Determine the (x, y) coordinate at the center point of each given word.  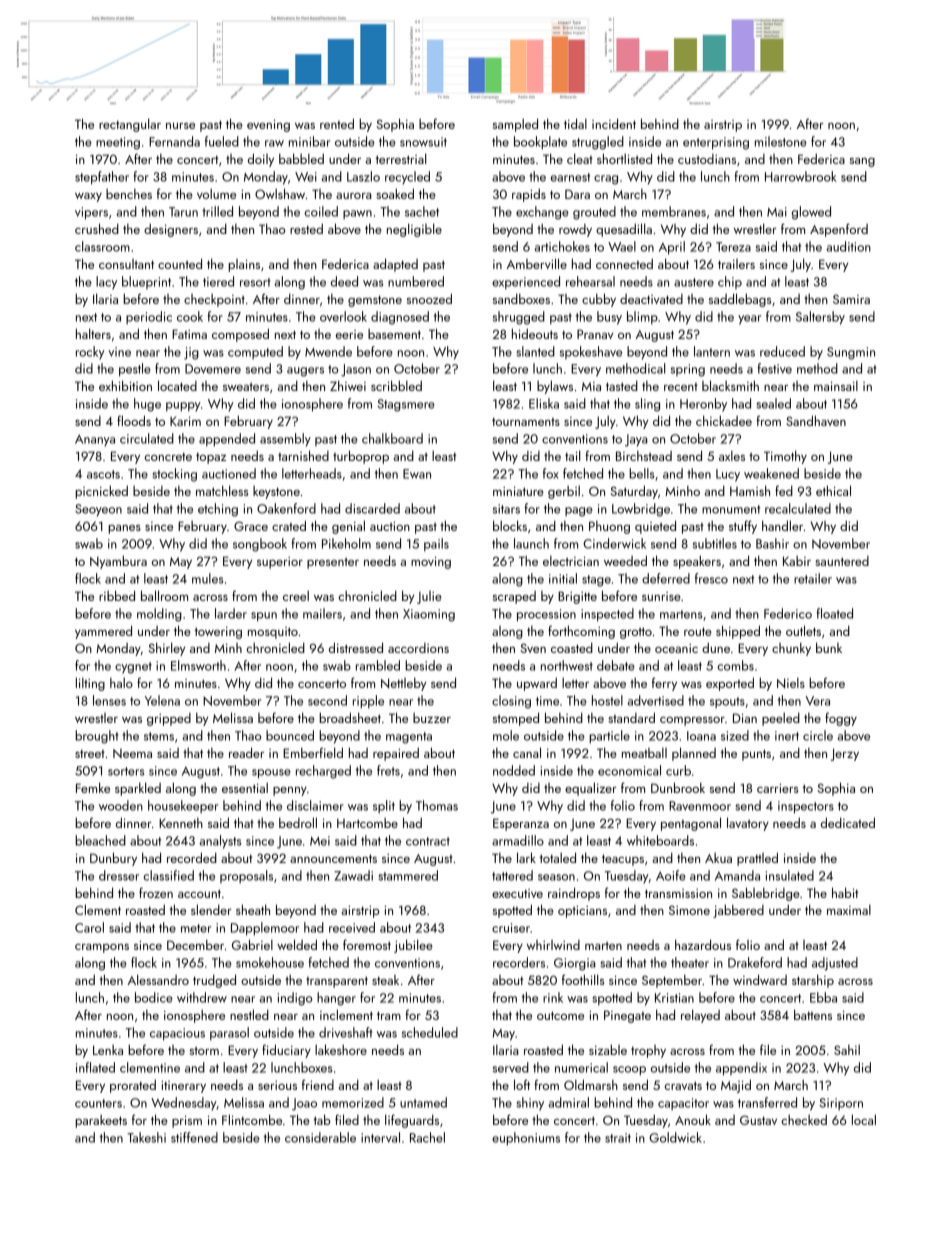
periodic (149, 317)
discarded (372, 508)
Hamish (750, 490)
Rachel (427, 1137)
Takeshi (146, 1137)
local (864, 1119)
